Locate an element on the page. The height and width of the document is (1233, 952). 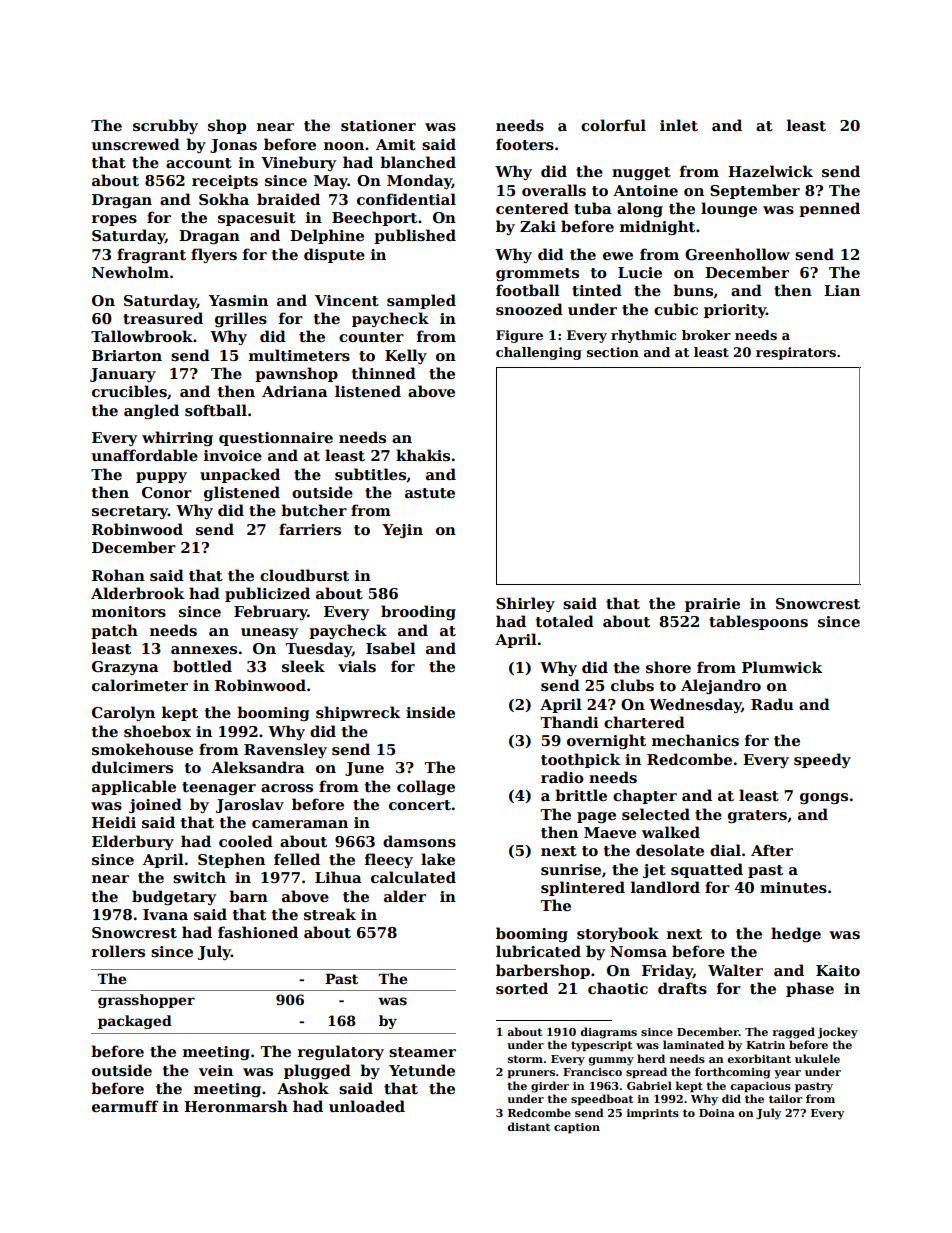
scrubby is located at coordinates (165, 126).
